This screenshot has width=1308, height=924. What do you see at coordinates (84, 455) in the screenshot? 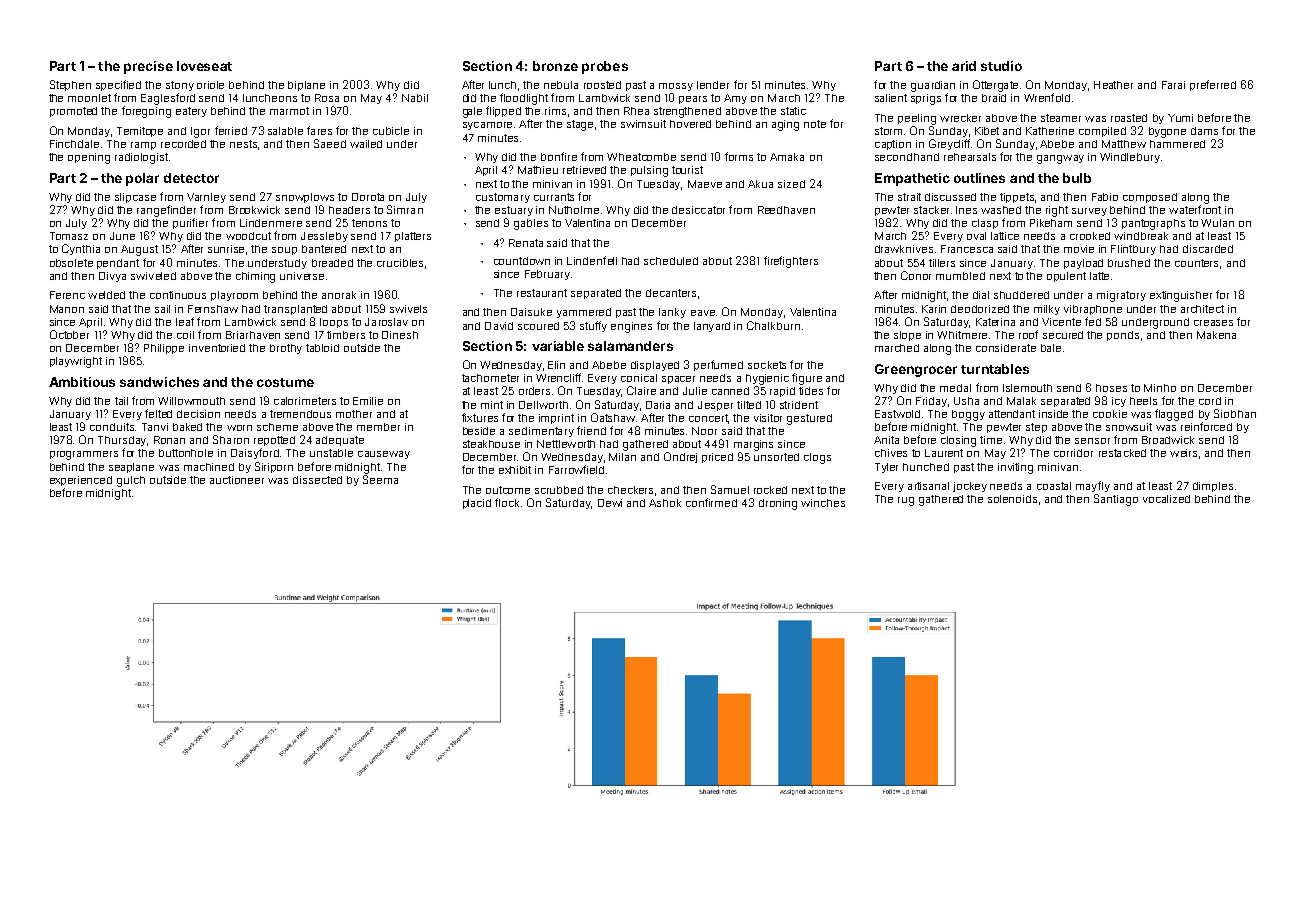
I see `programmers` at bounding box center [84, 455].
